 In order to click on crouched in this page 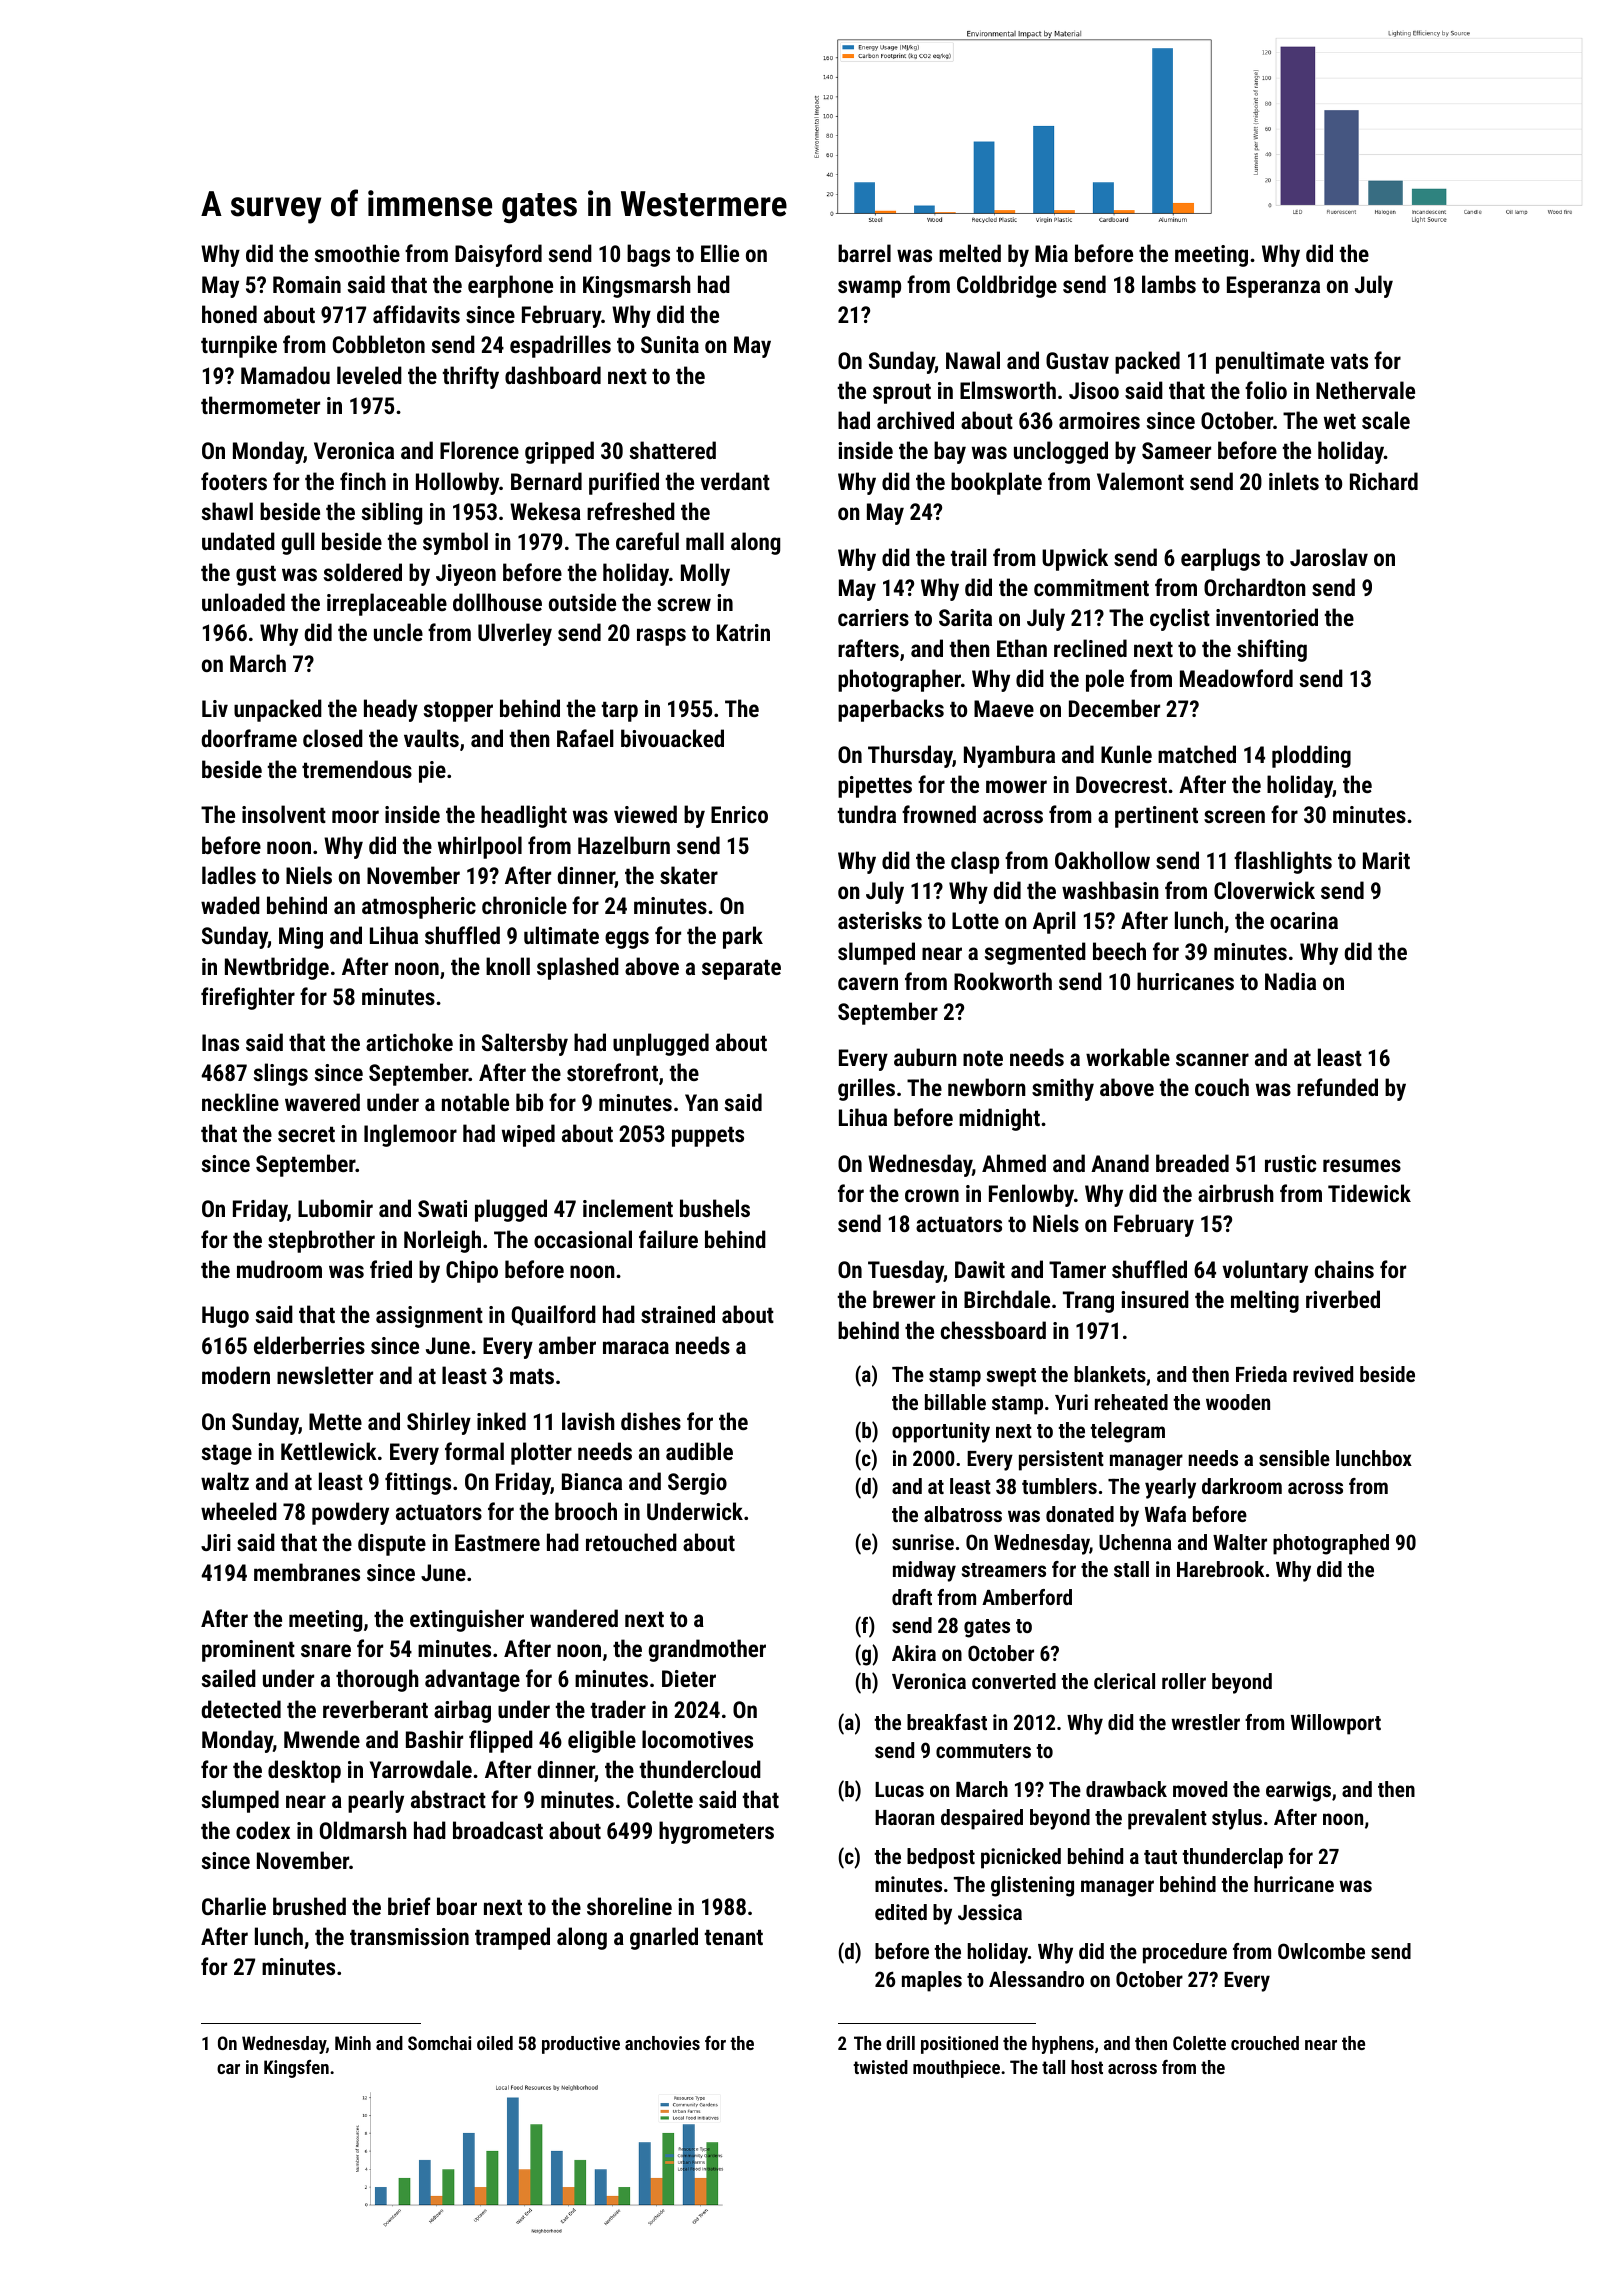, I will do `click(1265, 2043)`.
